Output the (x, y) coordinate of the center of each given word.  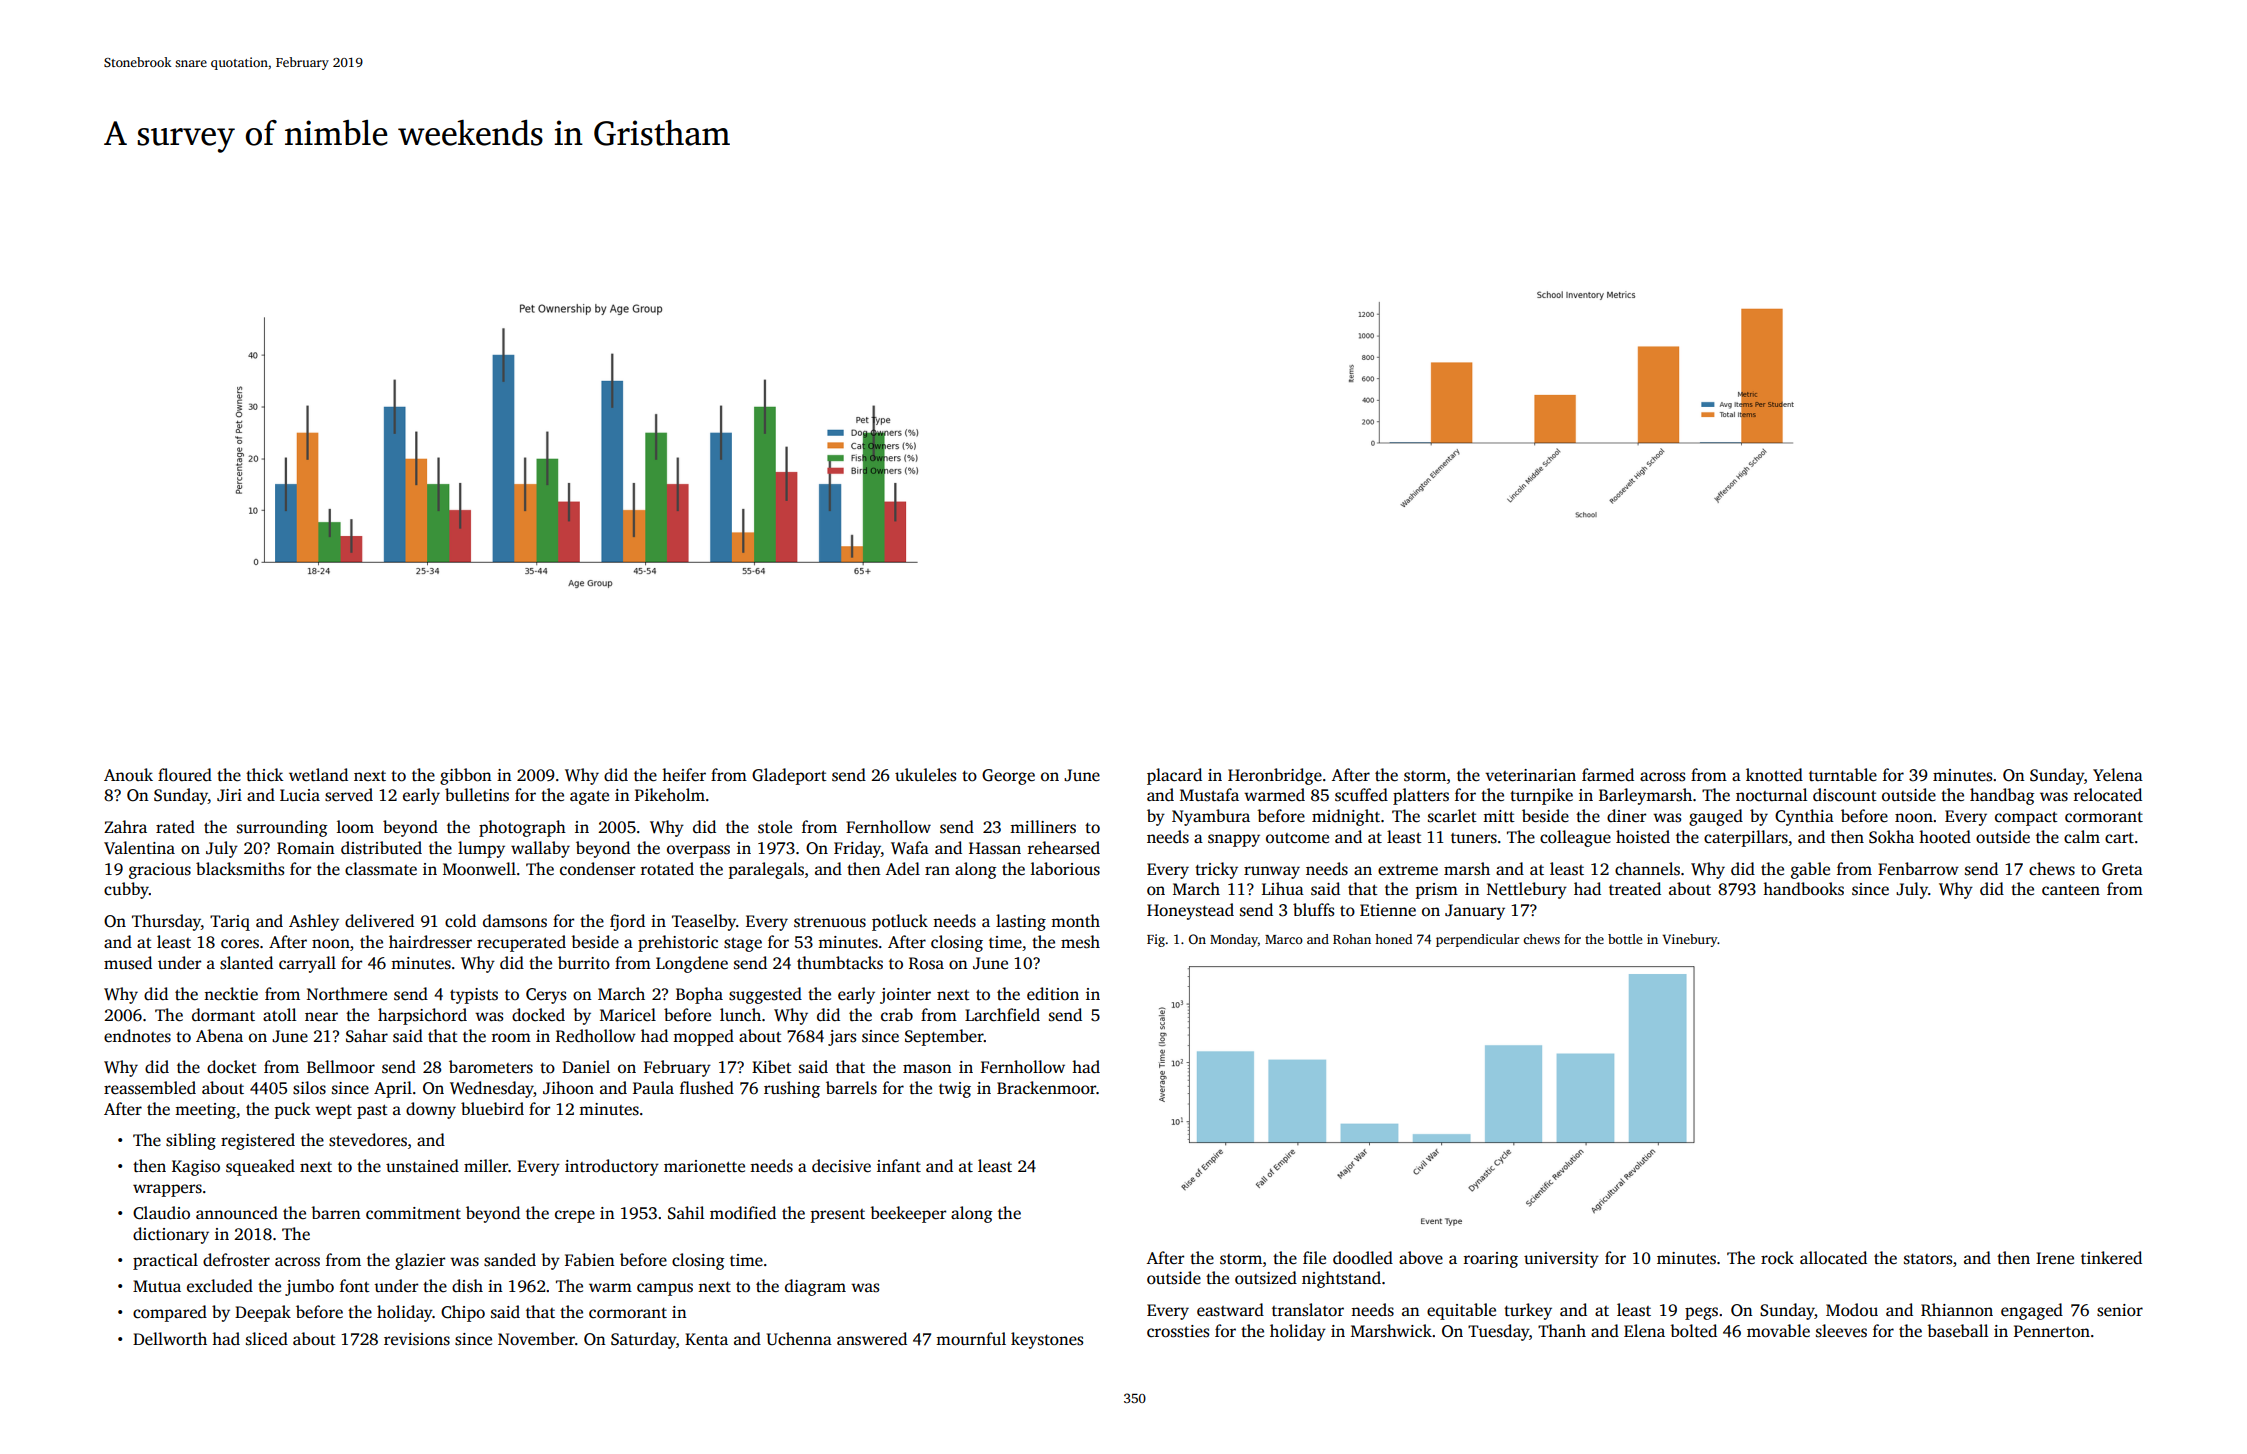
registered (258, 1141)
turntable (1843, 775)
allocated (1833, 1258)
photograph (522, 828)
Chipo (463, 1313)
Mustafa (1209, 795)
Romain (306, 848)
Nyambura (1211, 817)
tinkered (2111, 1258)
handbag (2002, 796)
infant (899, 1165)
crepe (575, 1216)
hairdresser (430, 942)
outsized (1266, 1278)
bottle (1625, 939)
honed (1393, 939)
